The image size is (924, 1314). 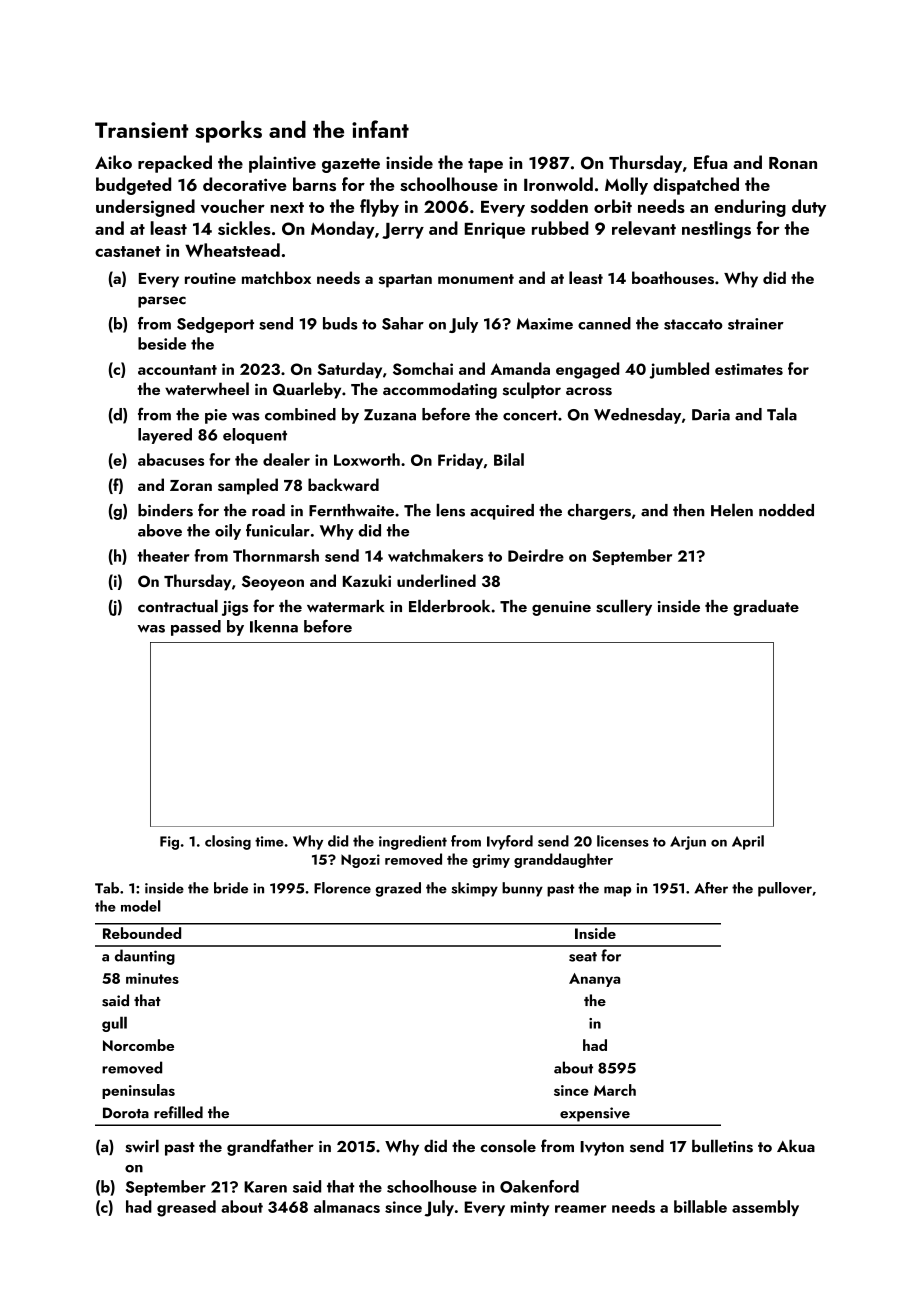 What do you see at coordinates (186, 1208) in the screenshot?
I see `greased` at bounding box center [186, 1208].
